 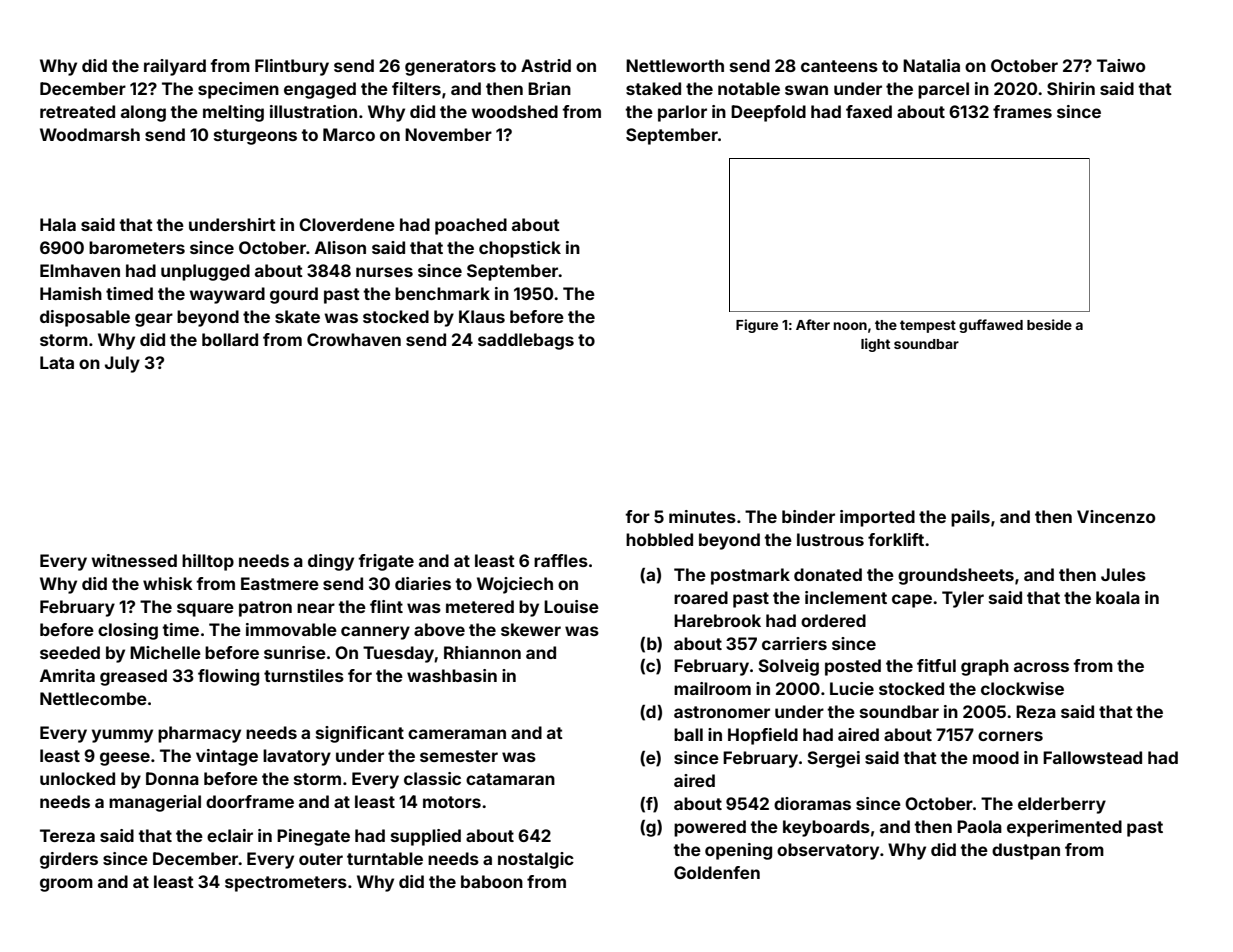 What do you see at coordinates (175, 67) in the image?
I see `railyard` at bounding box center [175, 67].
